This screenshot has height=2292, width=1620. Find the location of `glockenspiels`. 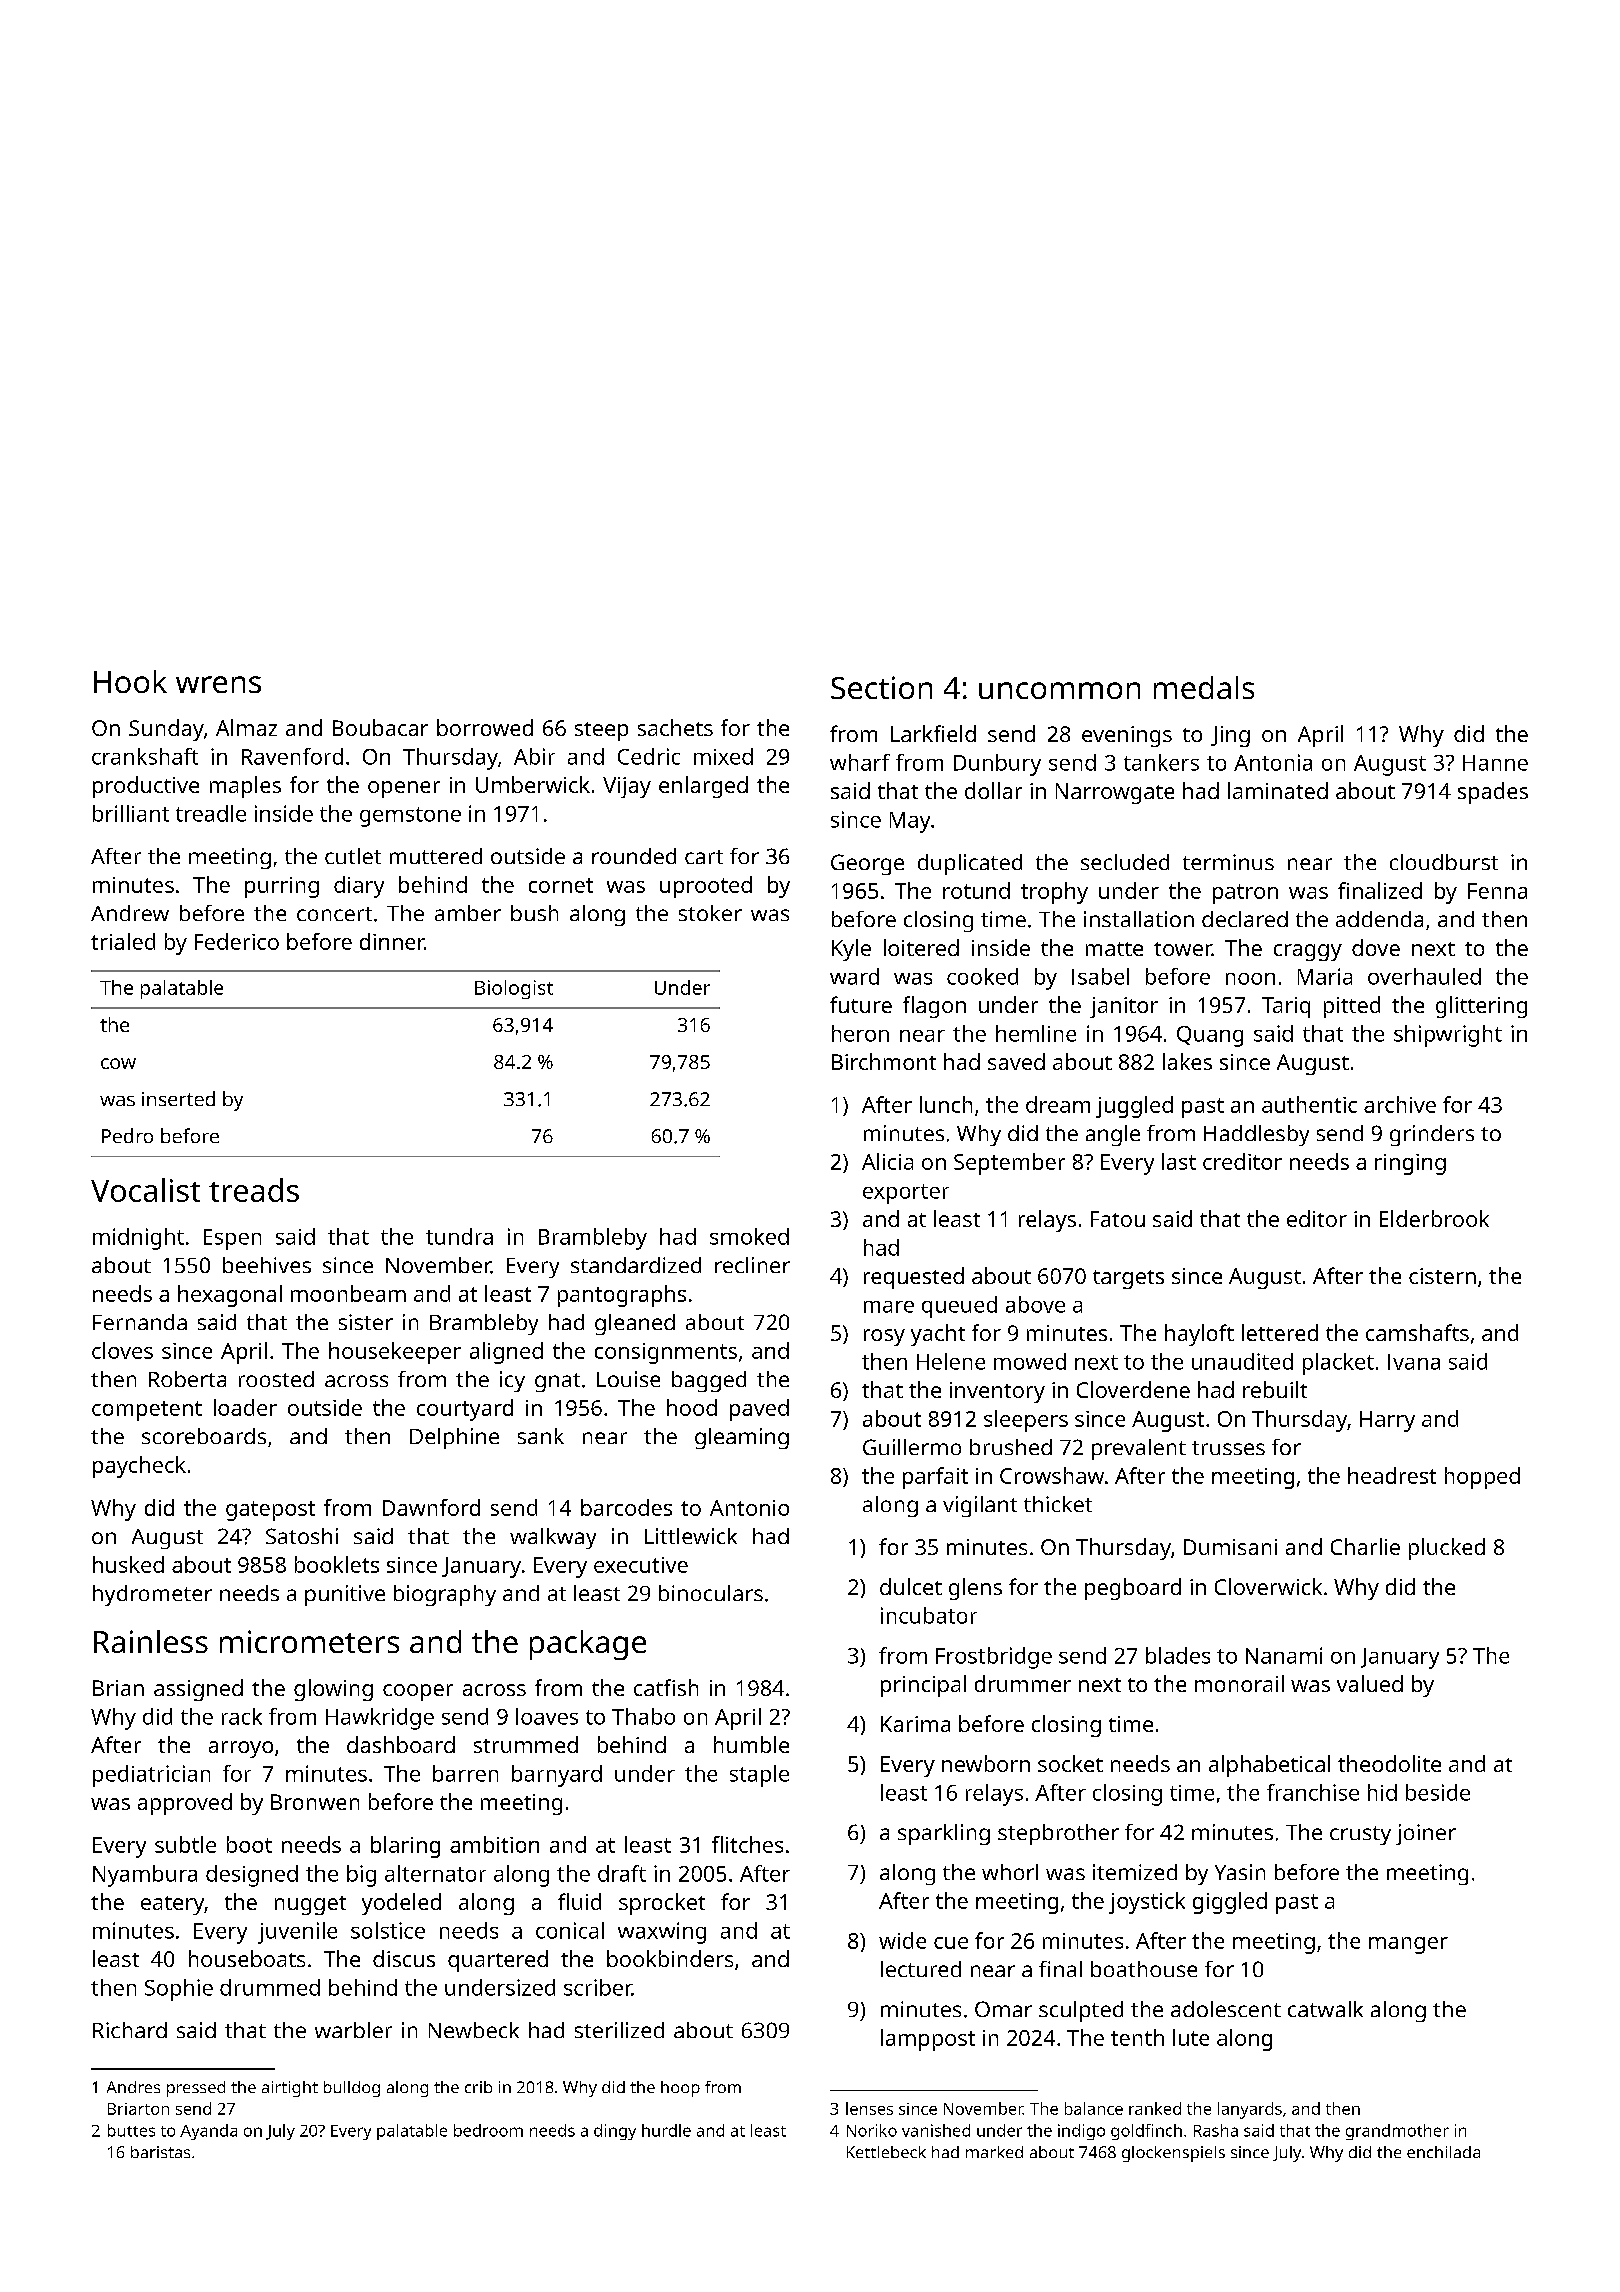

glockenspiels is located at coordinates (1173, 2154).
